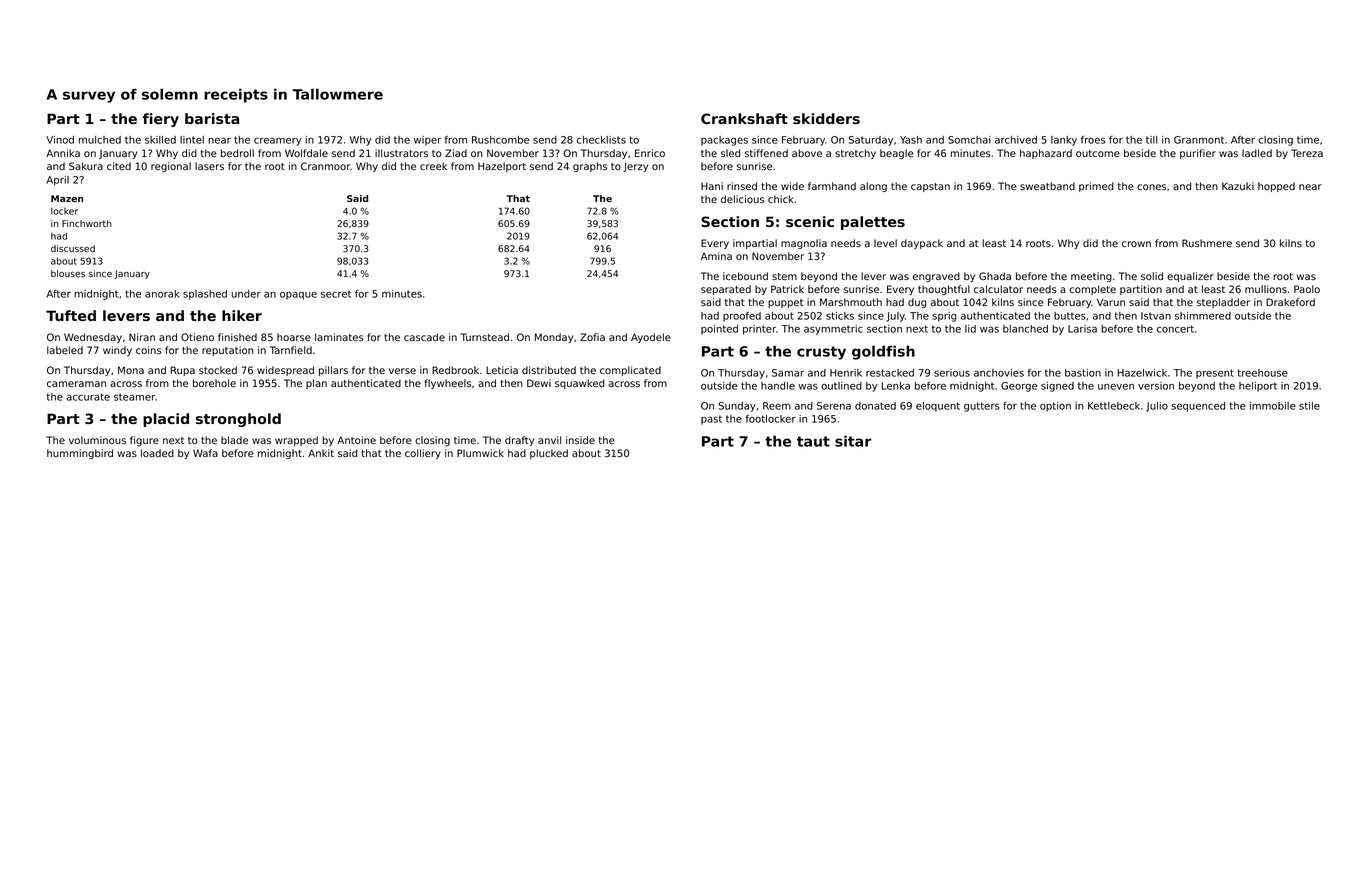  Describe the element at coordinates (1098, 153) in the document. I see `outcome` at that location.
